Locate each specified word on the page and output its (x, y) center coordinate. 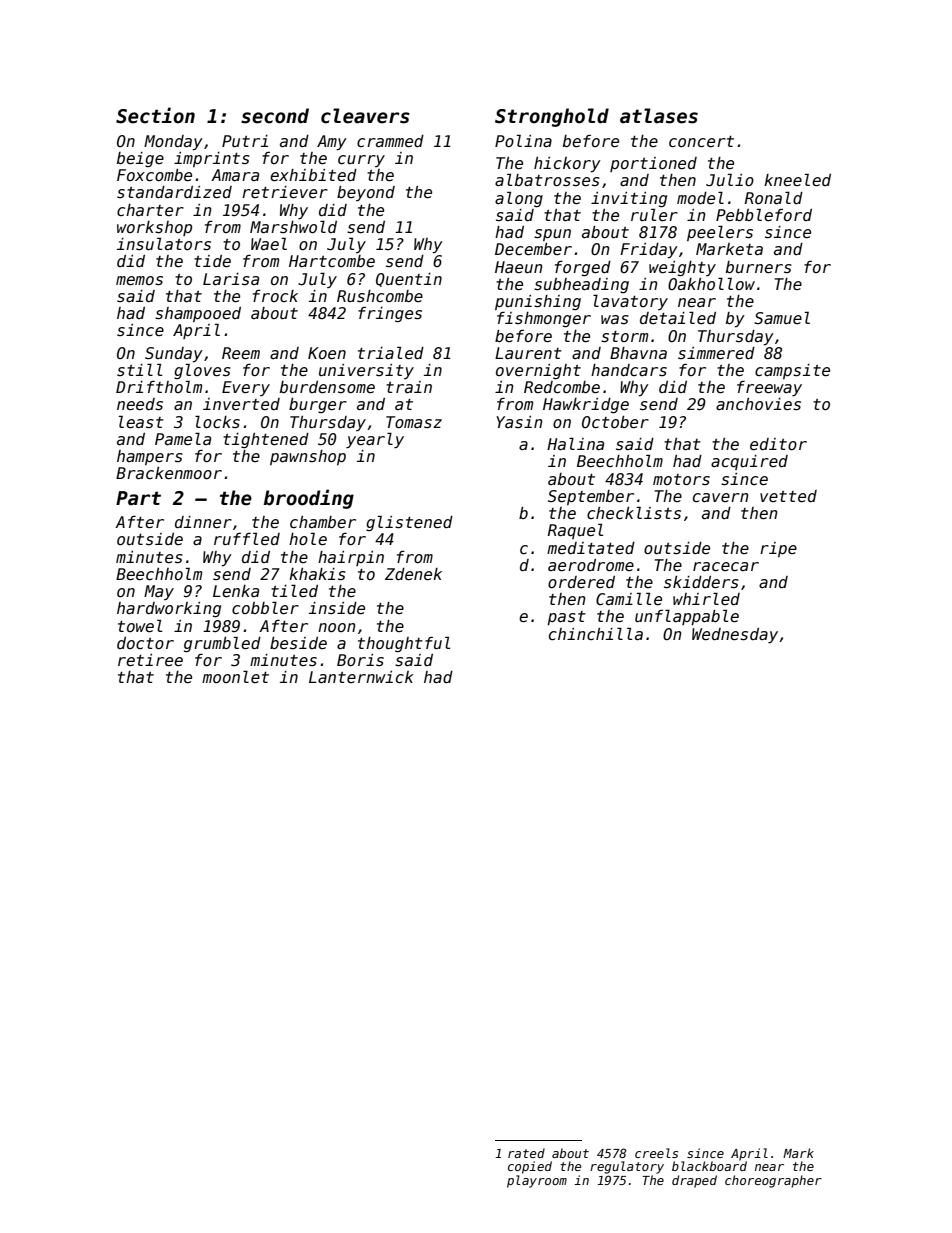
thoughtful (404, 644)
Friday (649, 251)
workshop (154, 228)
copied (530, 1167)
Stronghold (552, 117)
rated (526, 1153)
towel (140, 625)
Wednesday (735, 635)
